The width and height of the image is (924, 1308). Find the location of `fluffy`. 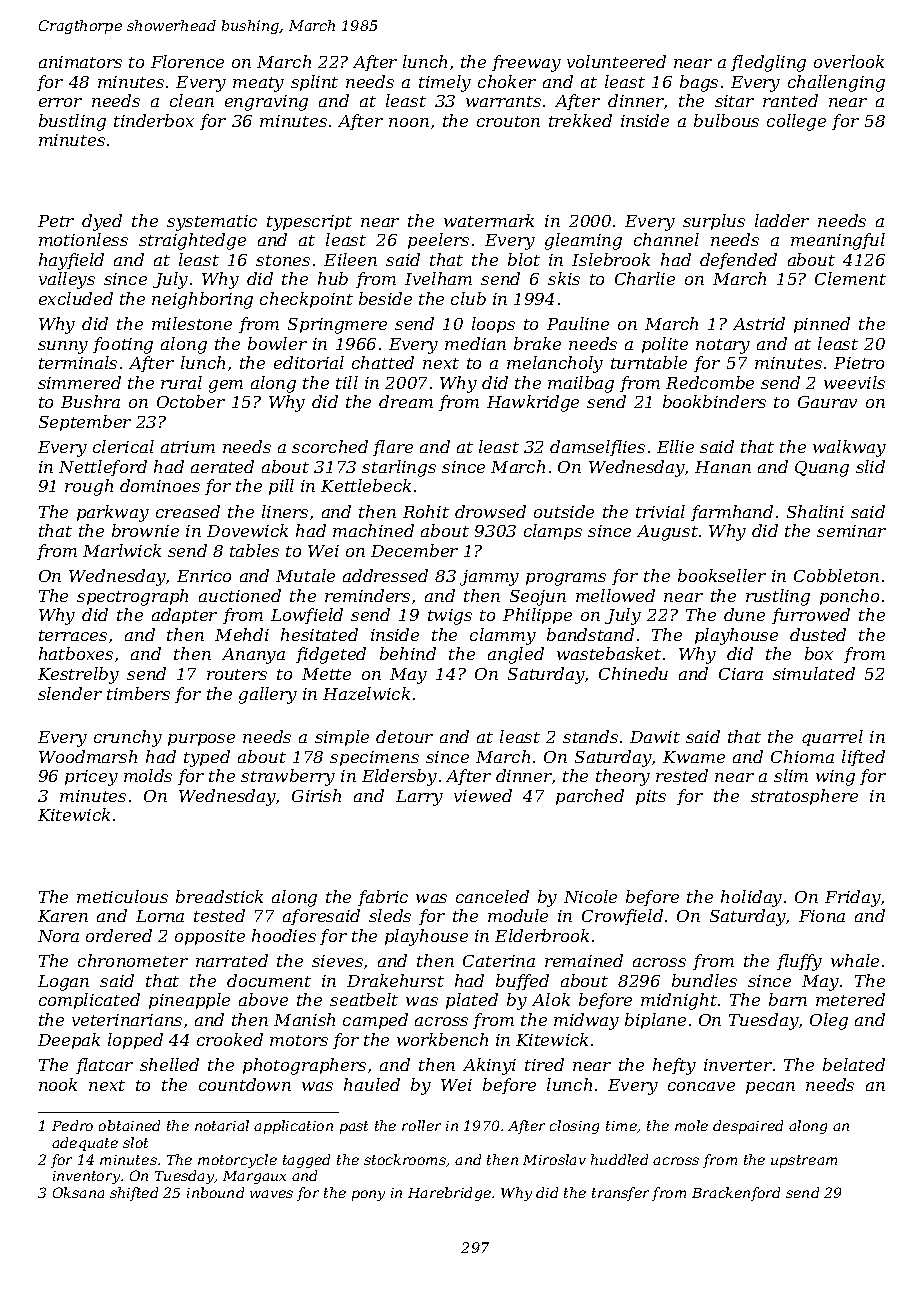

fluffy is located at coordinates (799, 962).
